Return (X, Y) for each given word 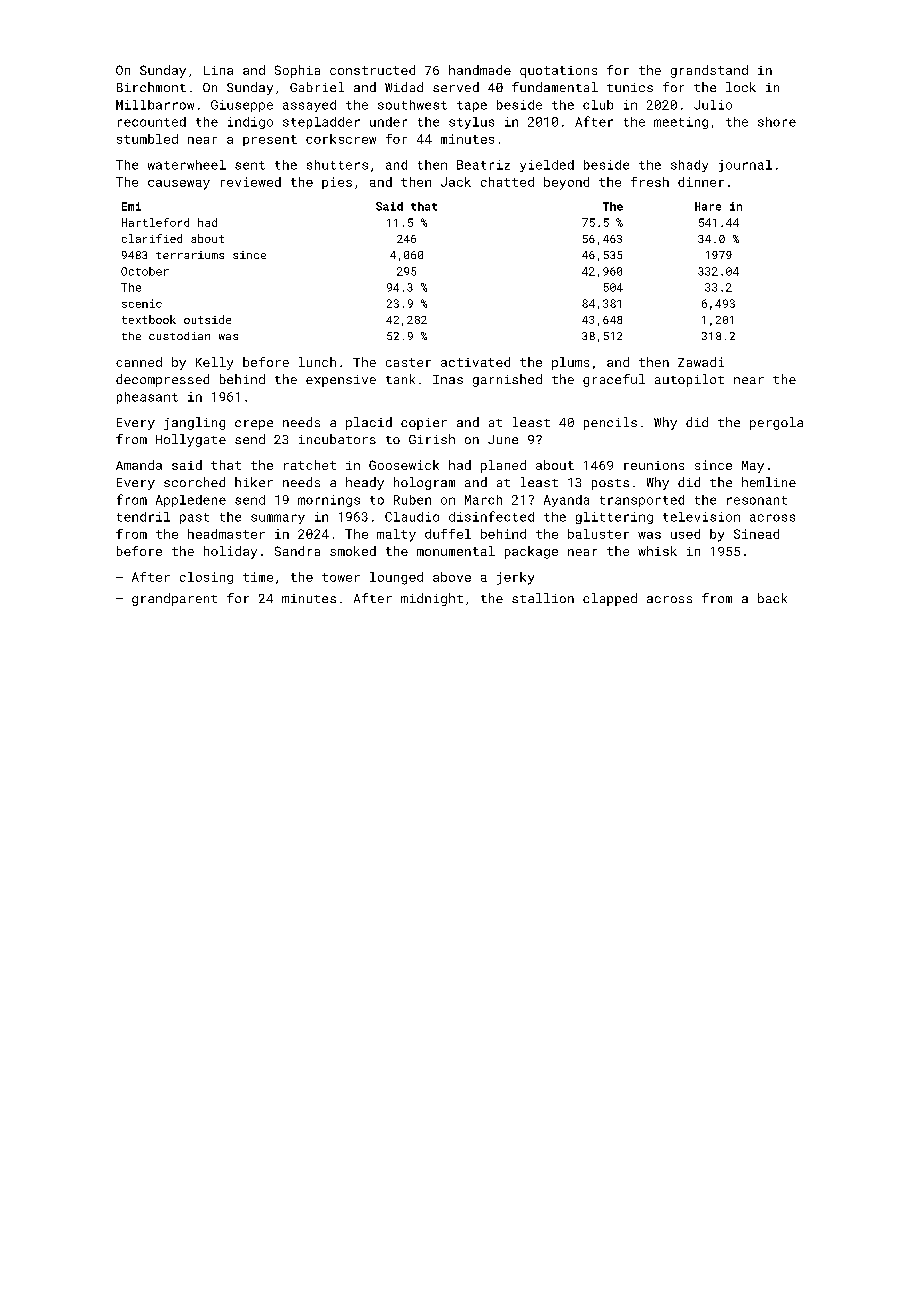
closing (206, 578)
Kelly (214, 363)
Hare (708, 206)
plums (570, 363)
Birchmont (151, 87)
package (531, 552)
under (388, 122)
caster (408, 362)
